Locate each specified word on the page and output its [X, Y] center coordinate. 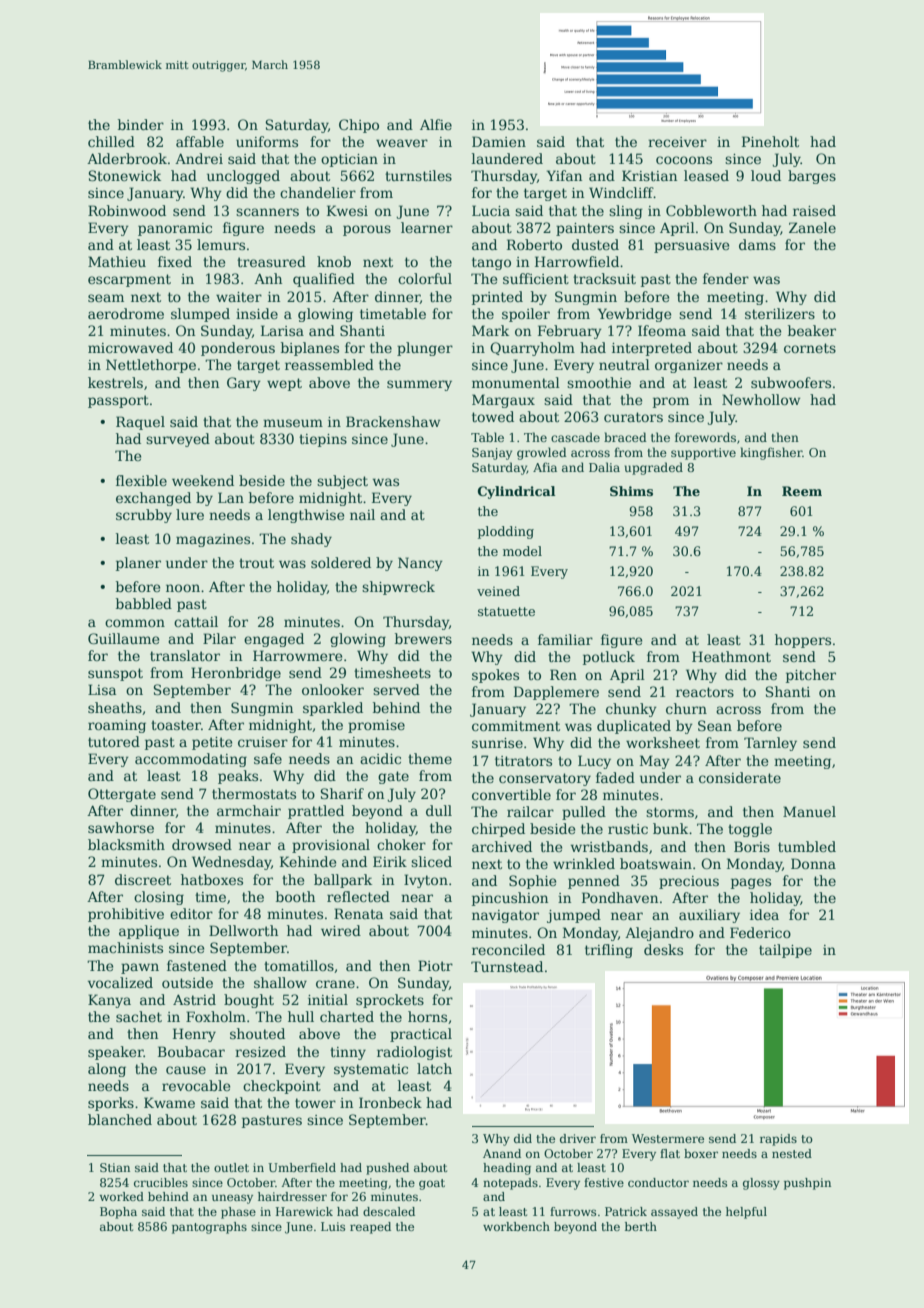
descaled [389, 1211]
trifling [609, 951]
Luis [333, 1226]
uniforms [267, 141]
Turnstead [507, 966]
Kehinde [308, 861]
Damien [499, 141]
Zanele [812, 227]
